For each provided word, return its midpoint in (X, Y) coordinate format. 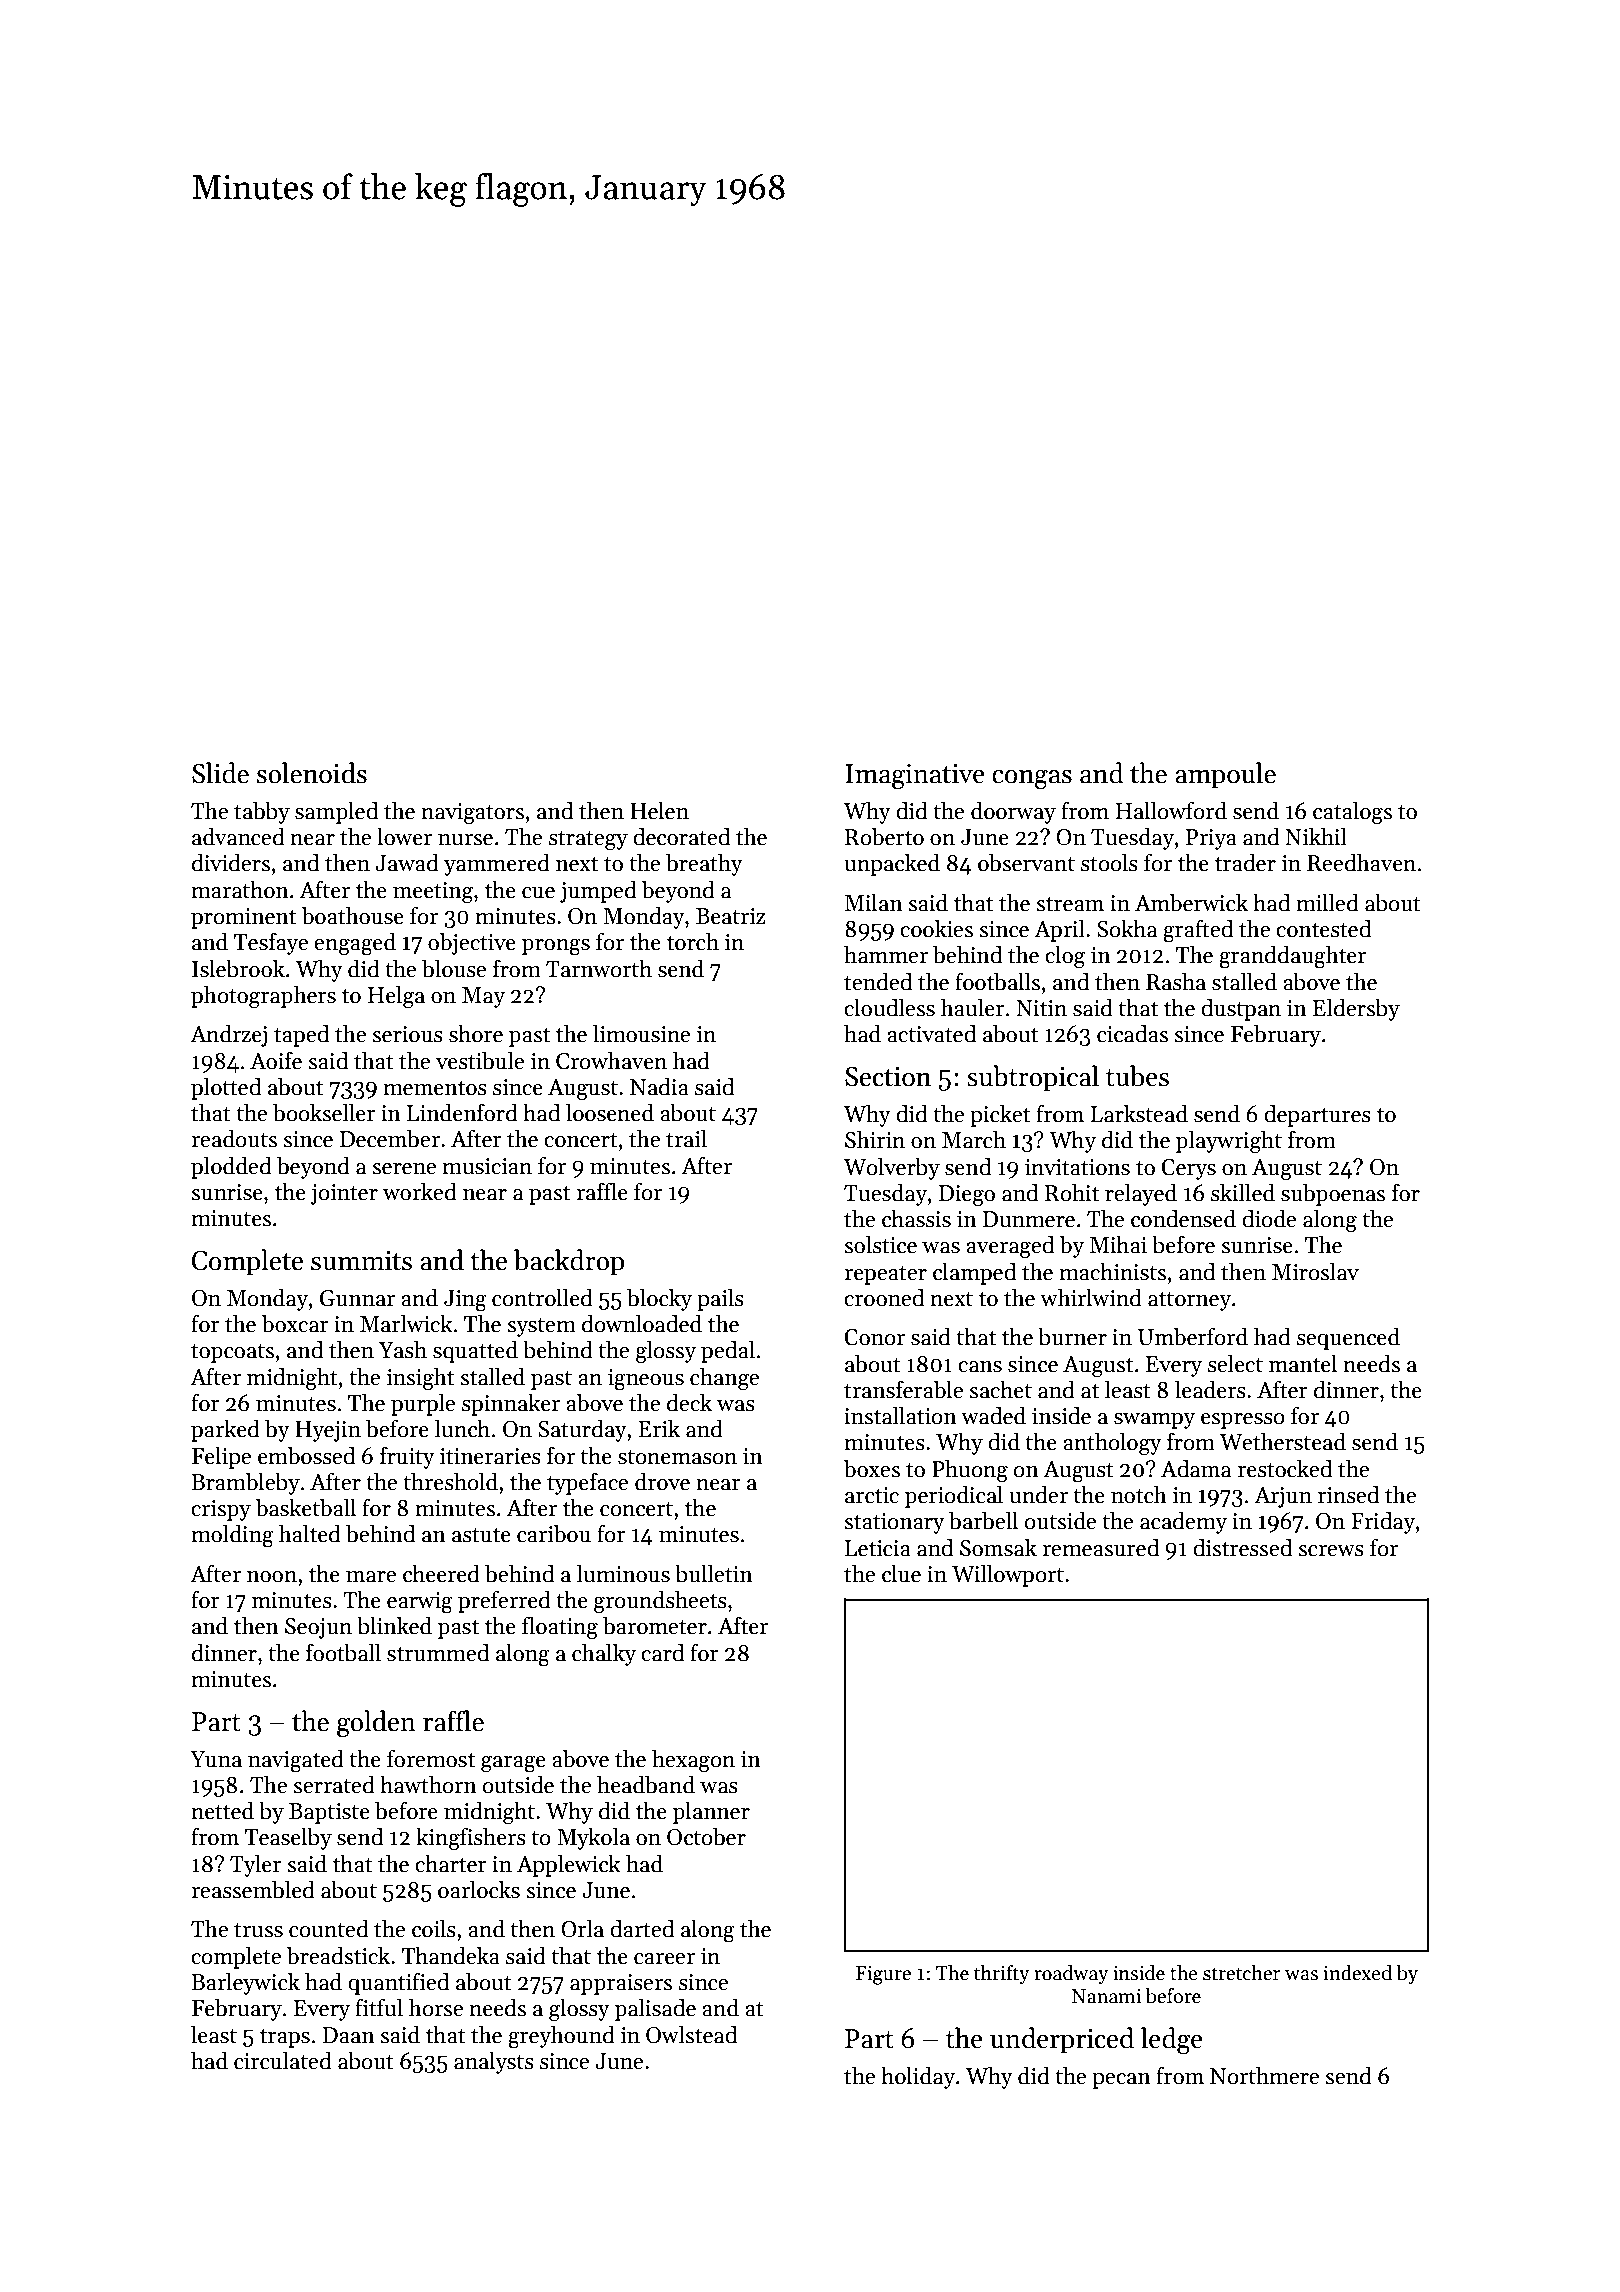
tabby (262, 813)
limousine (641, 1034)
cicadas (1132, 1034)
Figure (883, 1975)
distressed (1242, 1548)
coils (434, 1929)
